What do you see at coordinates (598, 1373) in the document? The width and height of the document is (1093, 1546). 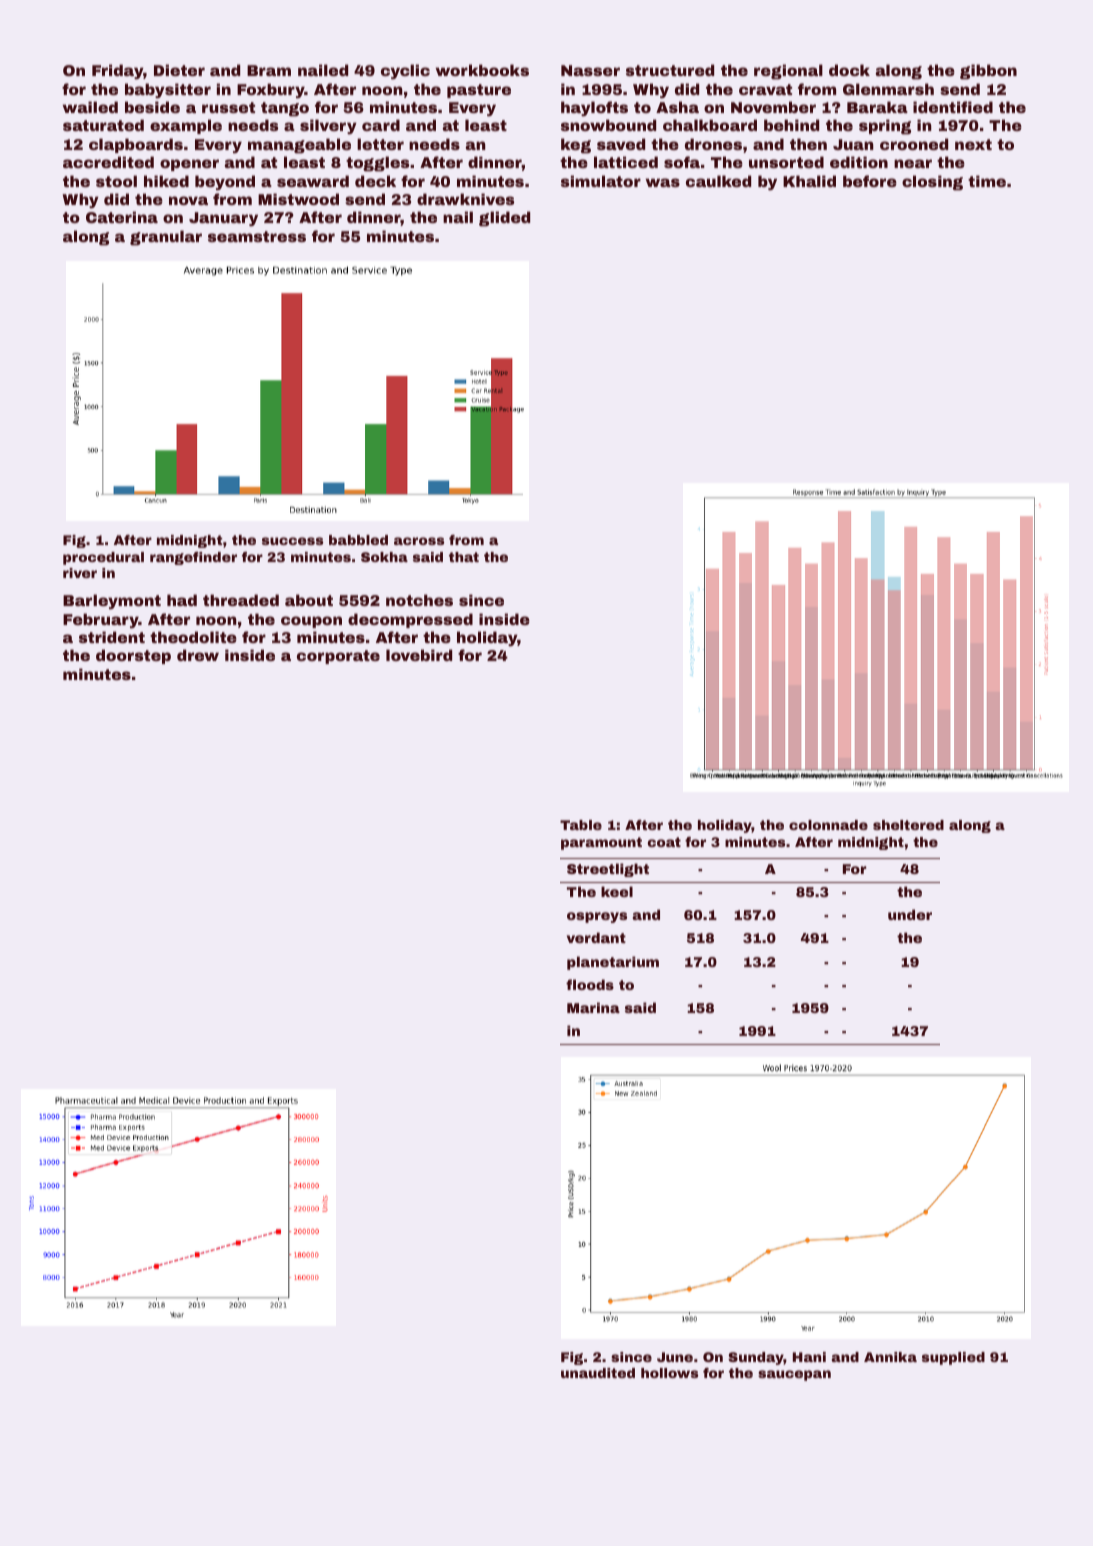 I see `unaudited` at bounding box center [598, 1373].
